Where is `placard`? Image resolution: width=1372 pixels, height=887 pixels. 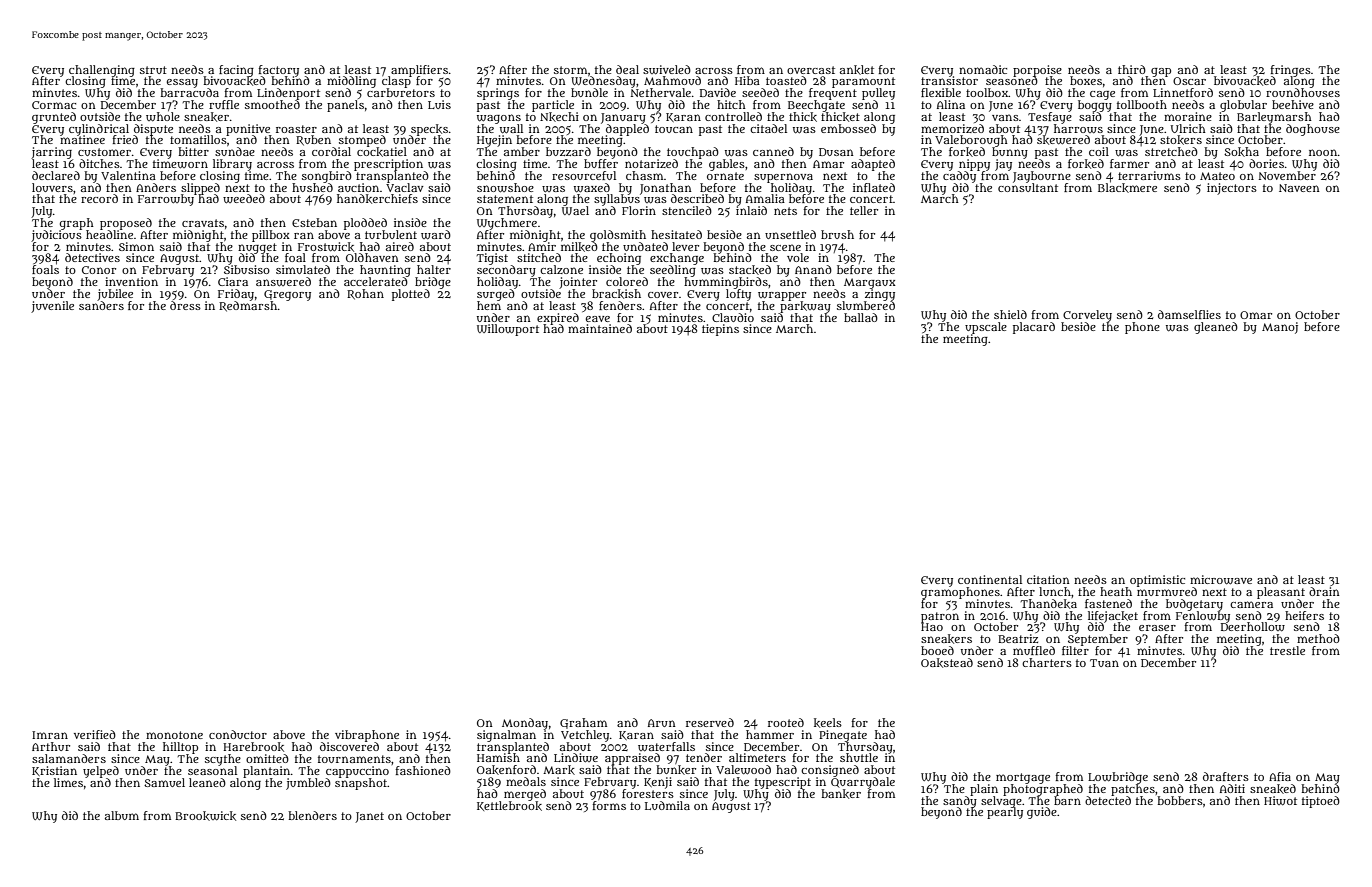 placard is located at coordinates (1034, 328).
